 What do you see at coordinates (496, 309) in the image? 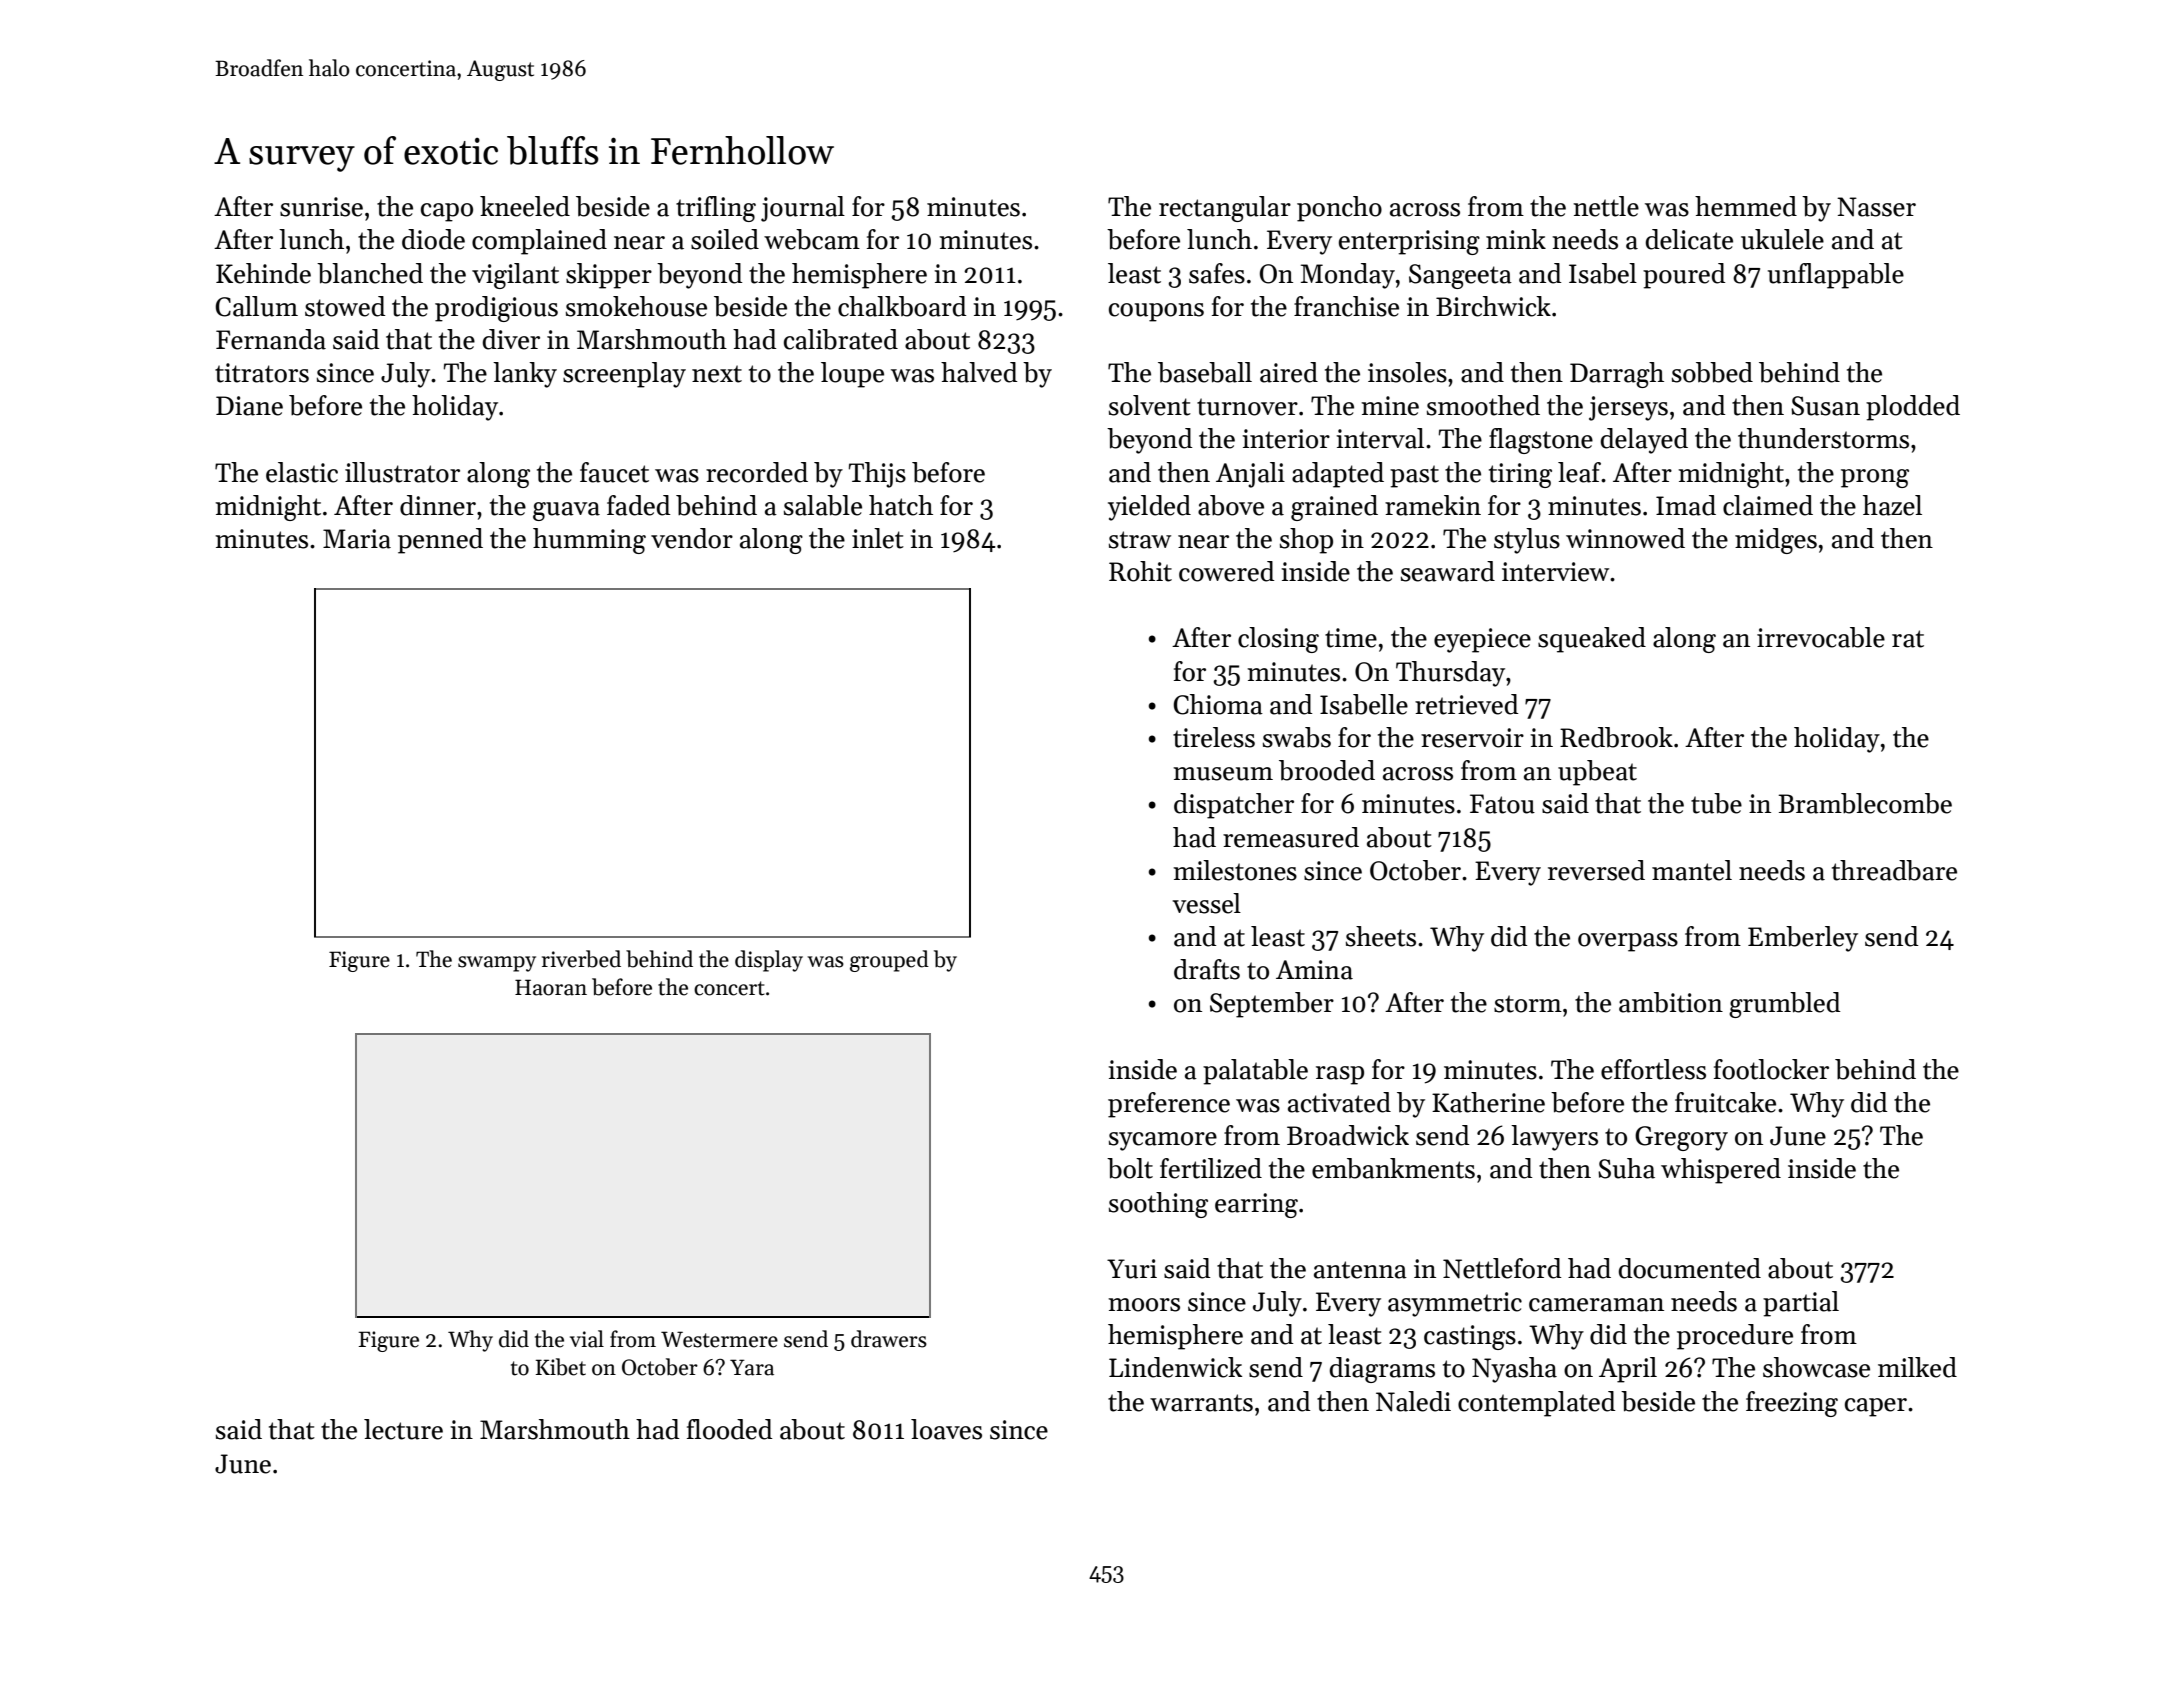
I see `prodigious` at bounding box center [496, 309].
